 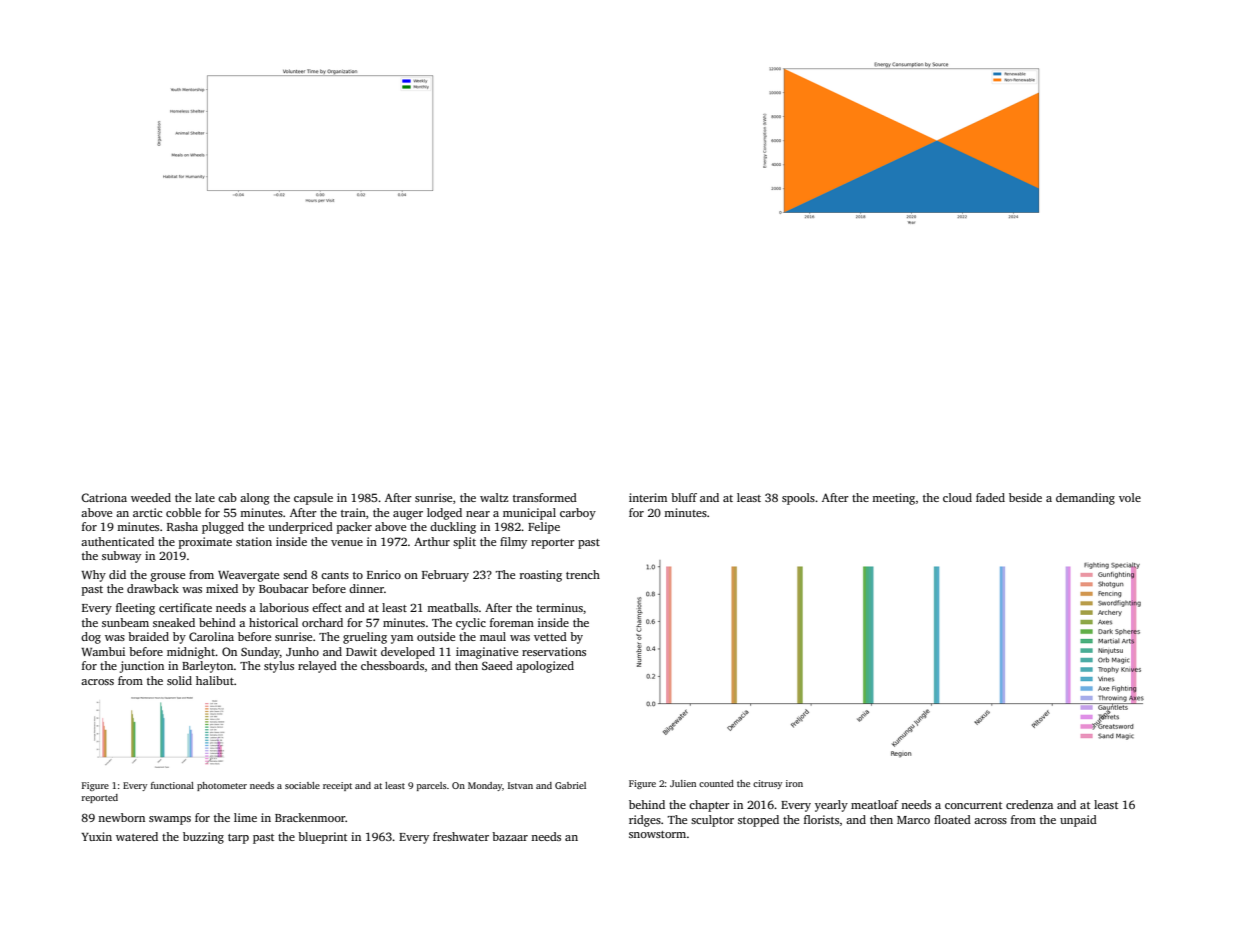 What do you see at coordinates (990, 497) in the screenshot?
I see `faded` at bounding box center [990, 497].
